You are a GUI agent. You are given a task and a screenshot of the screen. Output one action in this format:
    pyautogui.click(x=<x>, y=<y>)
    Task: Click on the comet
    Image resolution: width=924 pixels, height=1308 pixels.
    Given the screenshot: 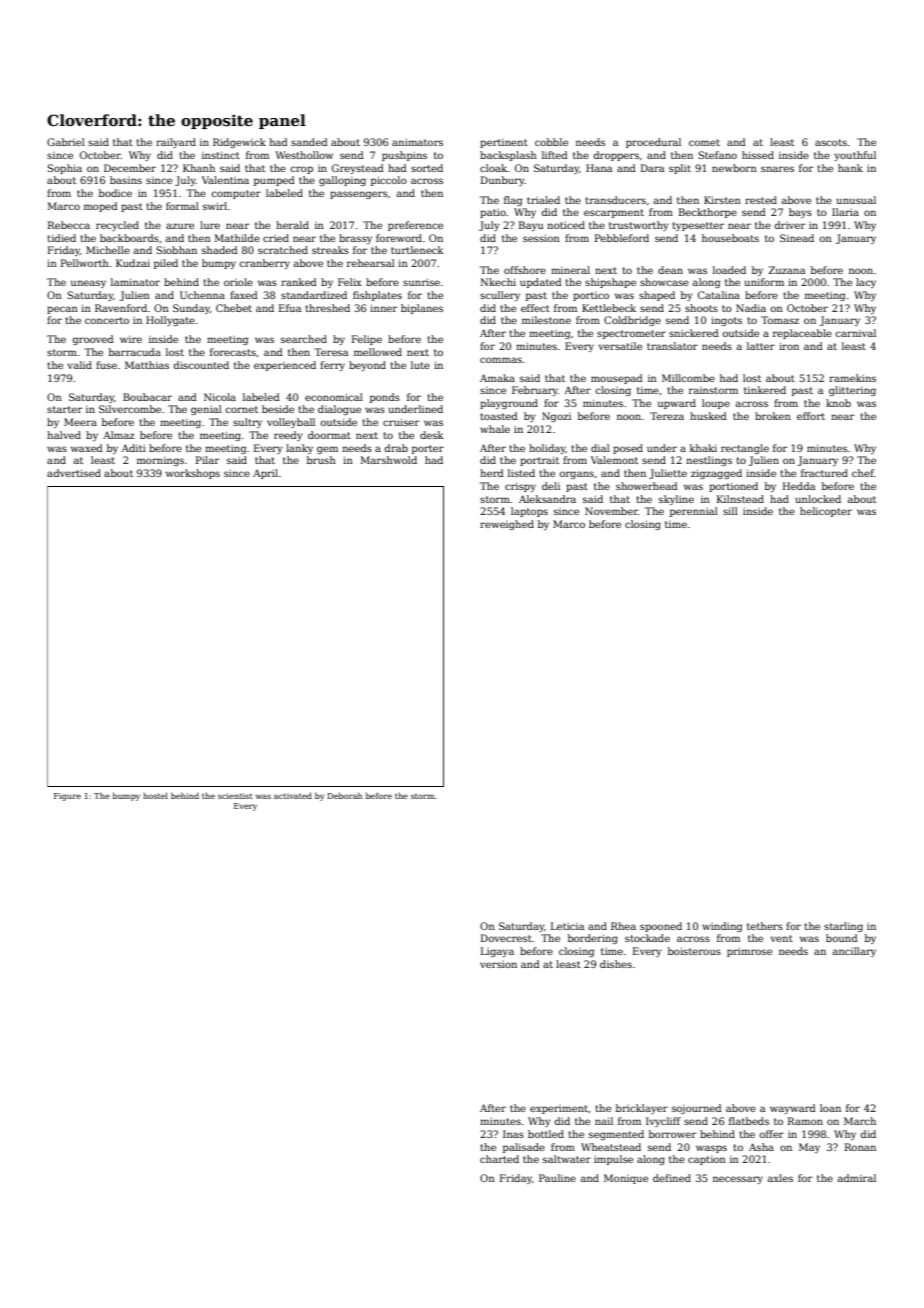 What is the action you would take?
    pyautogui.click(x=704, y=142)
